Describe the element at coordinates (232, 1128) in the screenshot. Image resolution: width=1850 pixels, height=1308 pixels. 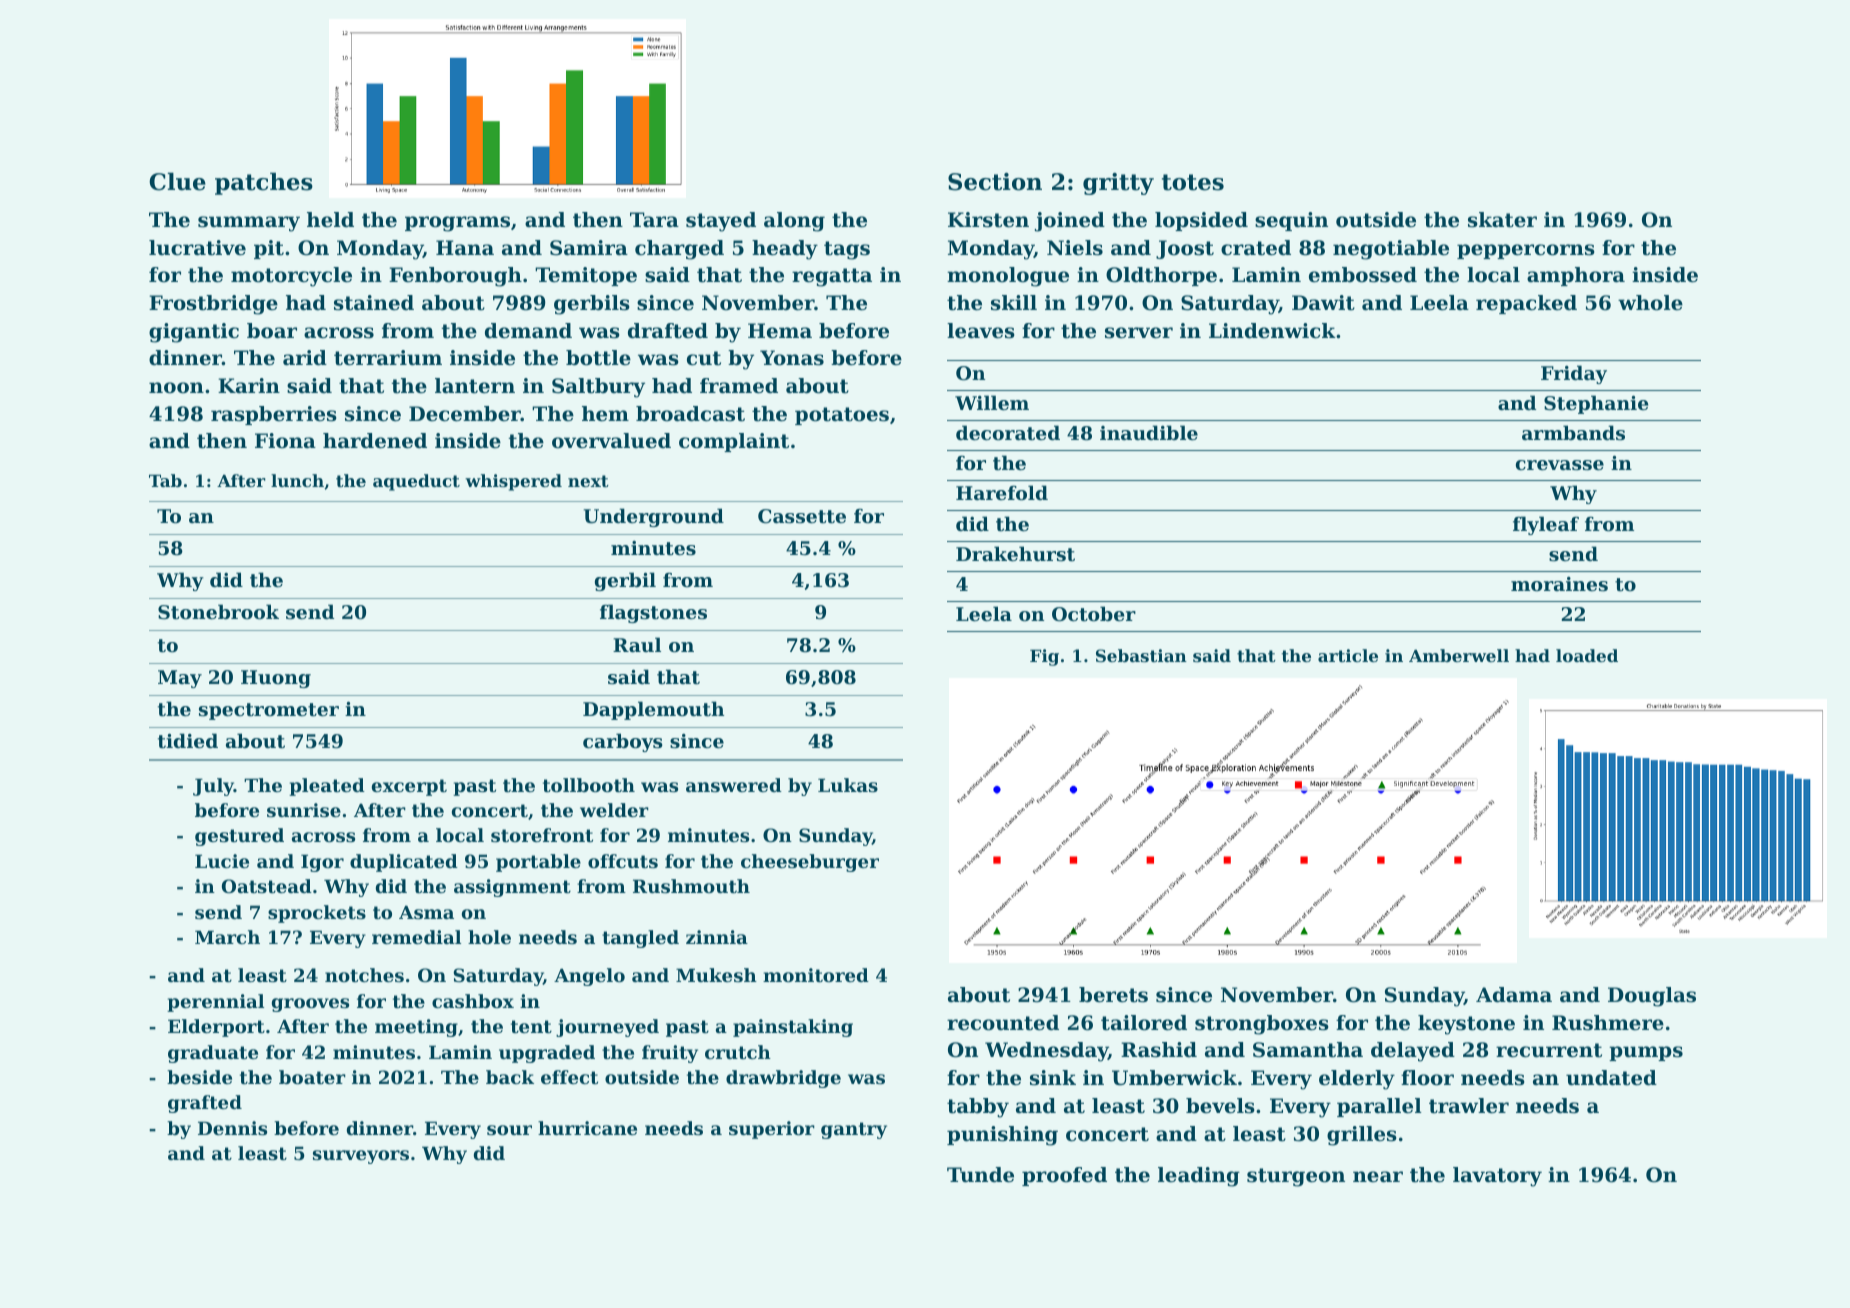
I see `Dennis` at that location.
